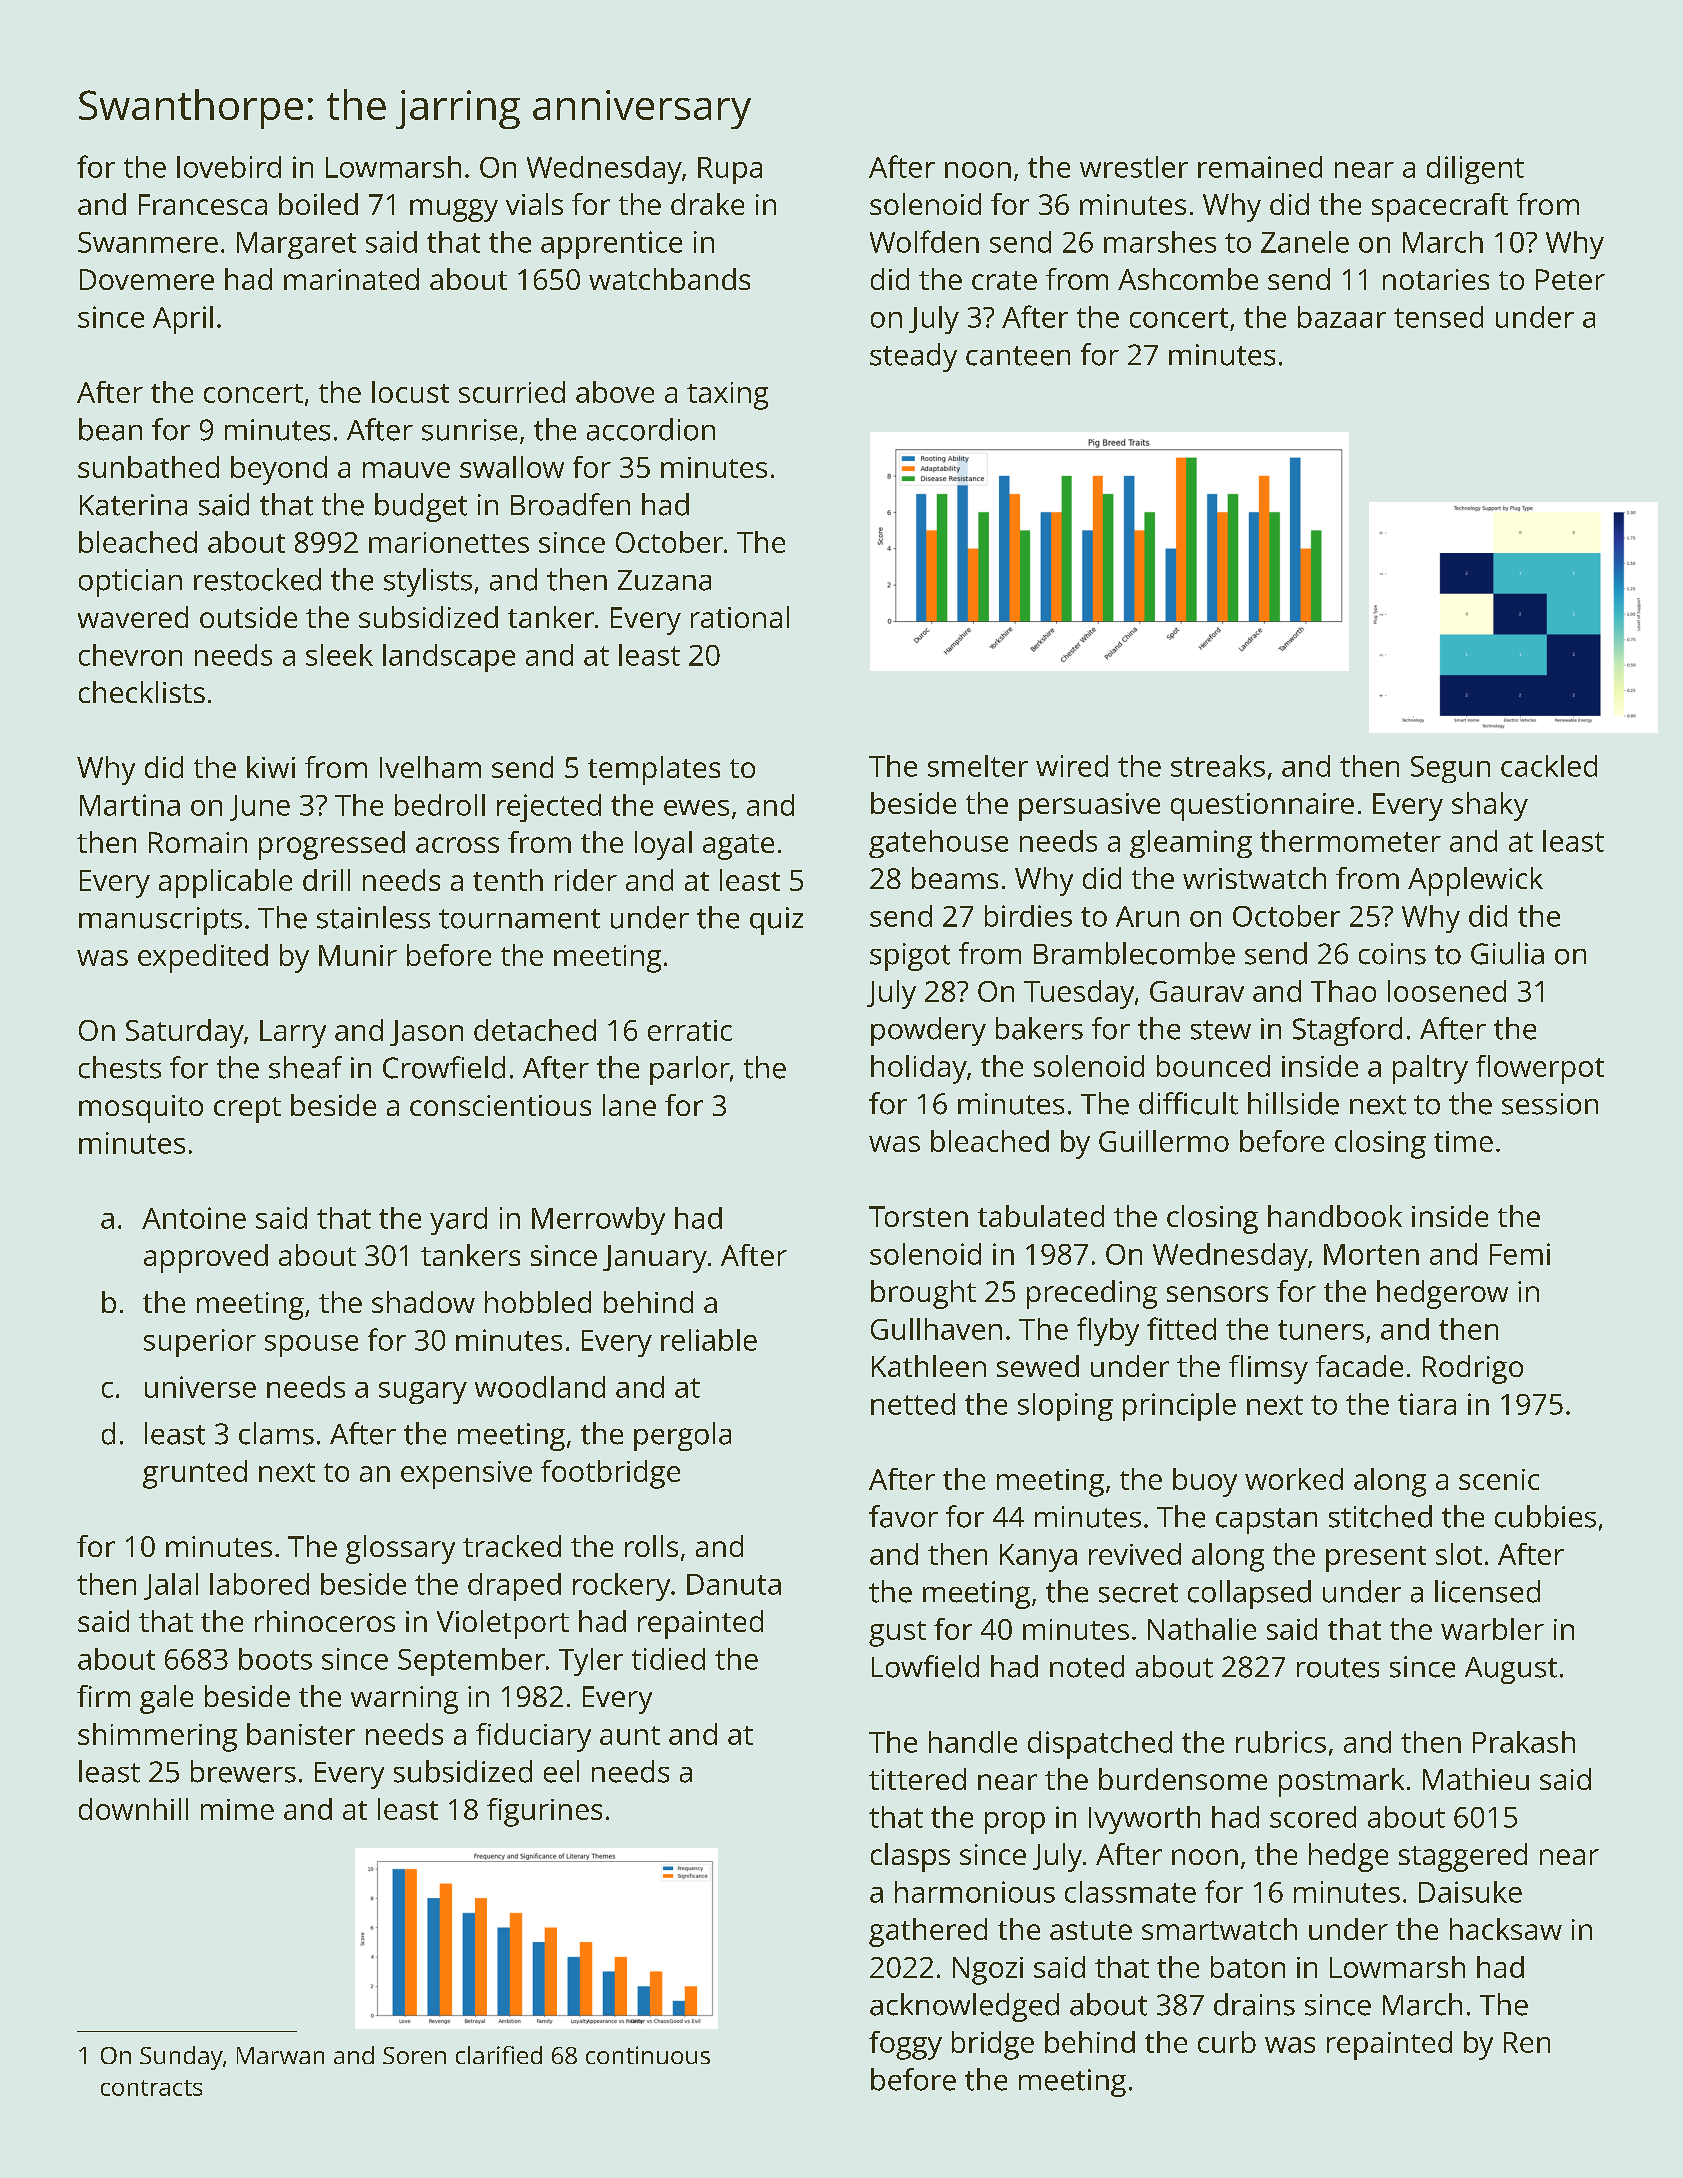 The width and height of the screenshot is (1683, 2178). Describe the element at coordinates (499, 2055) in the screenshot. I see `clarified` at that location.
